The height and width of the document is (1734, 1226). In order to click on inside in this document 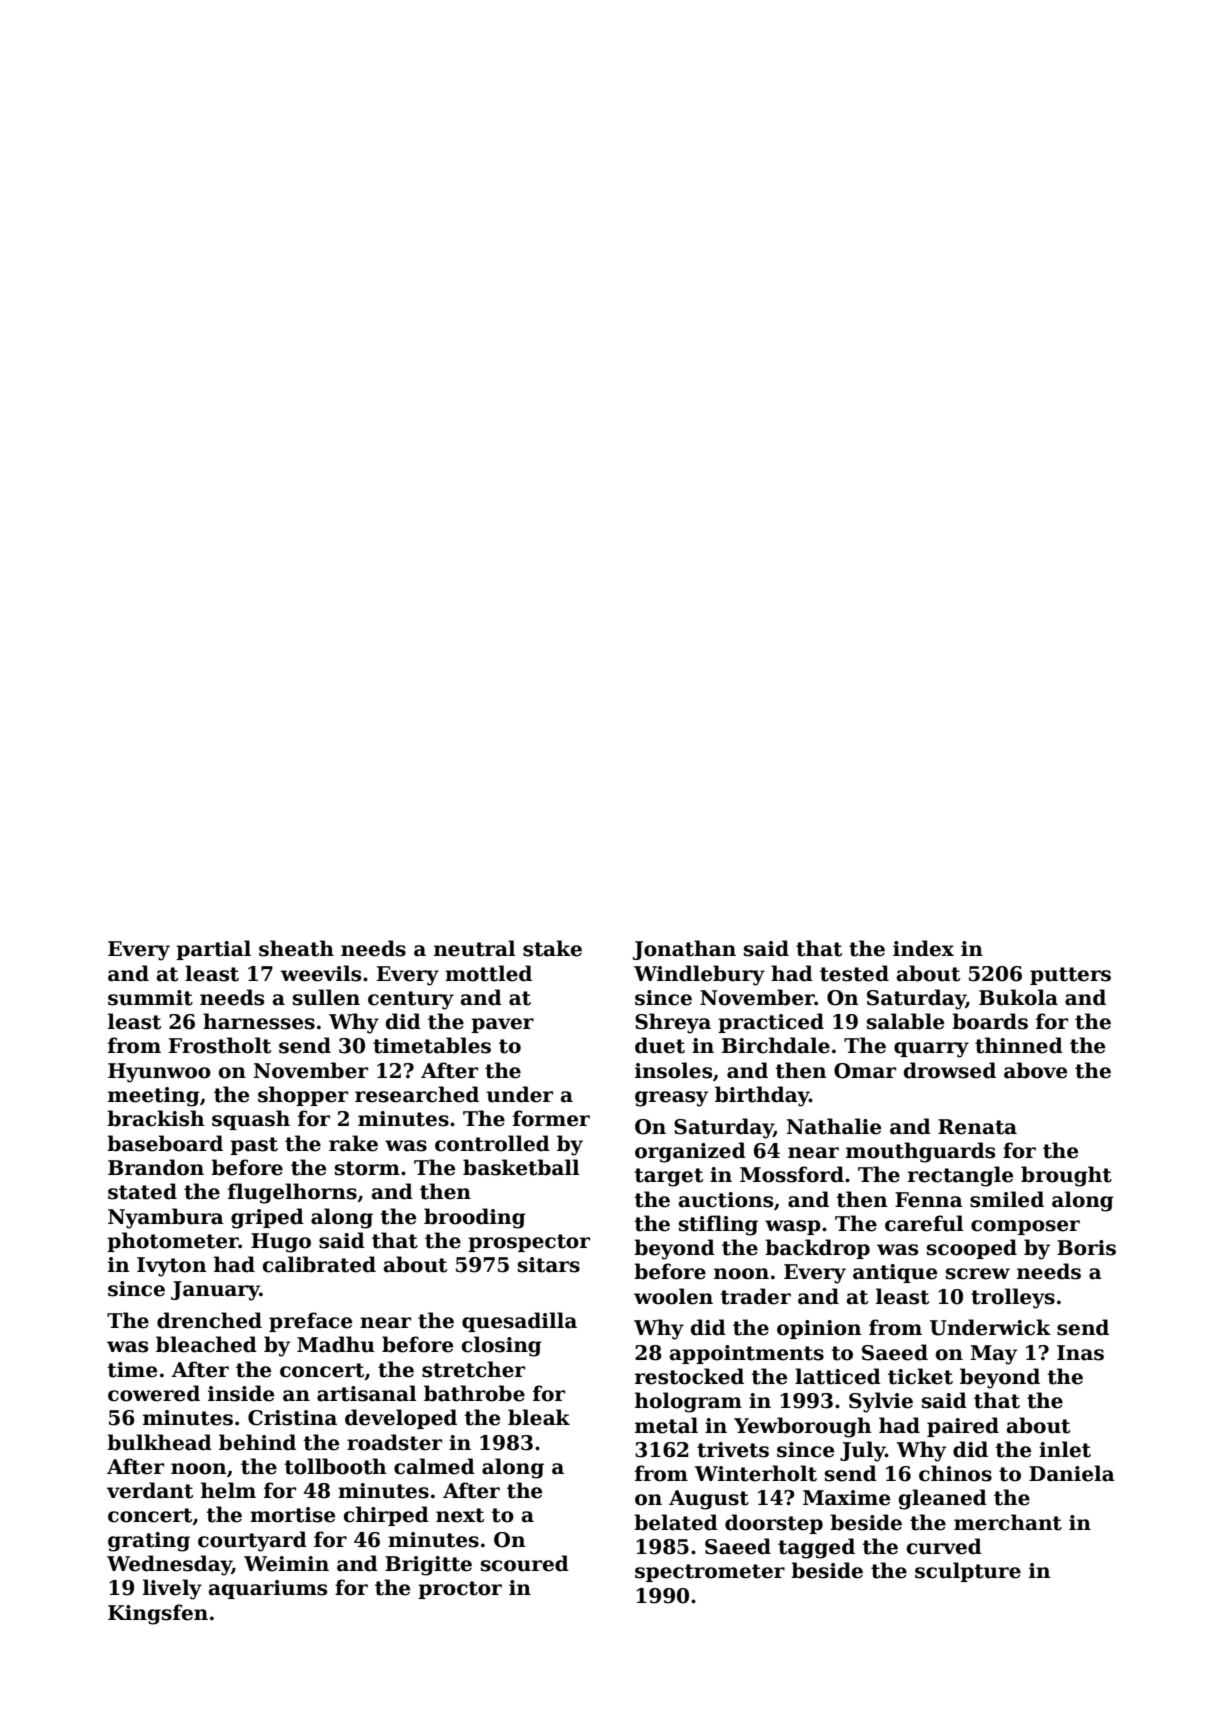, I will do `click(241, 1393)`.
